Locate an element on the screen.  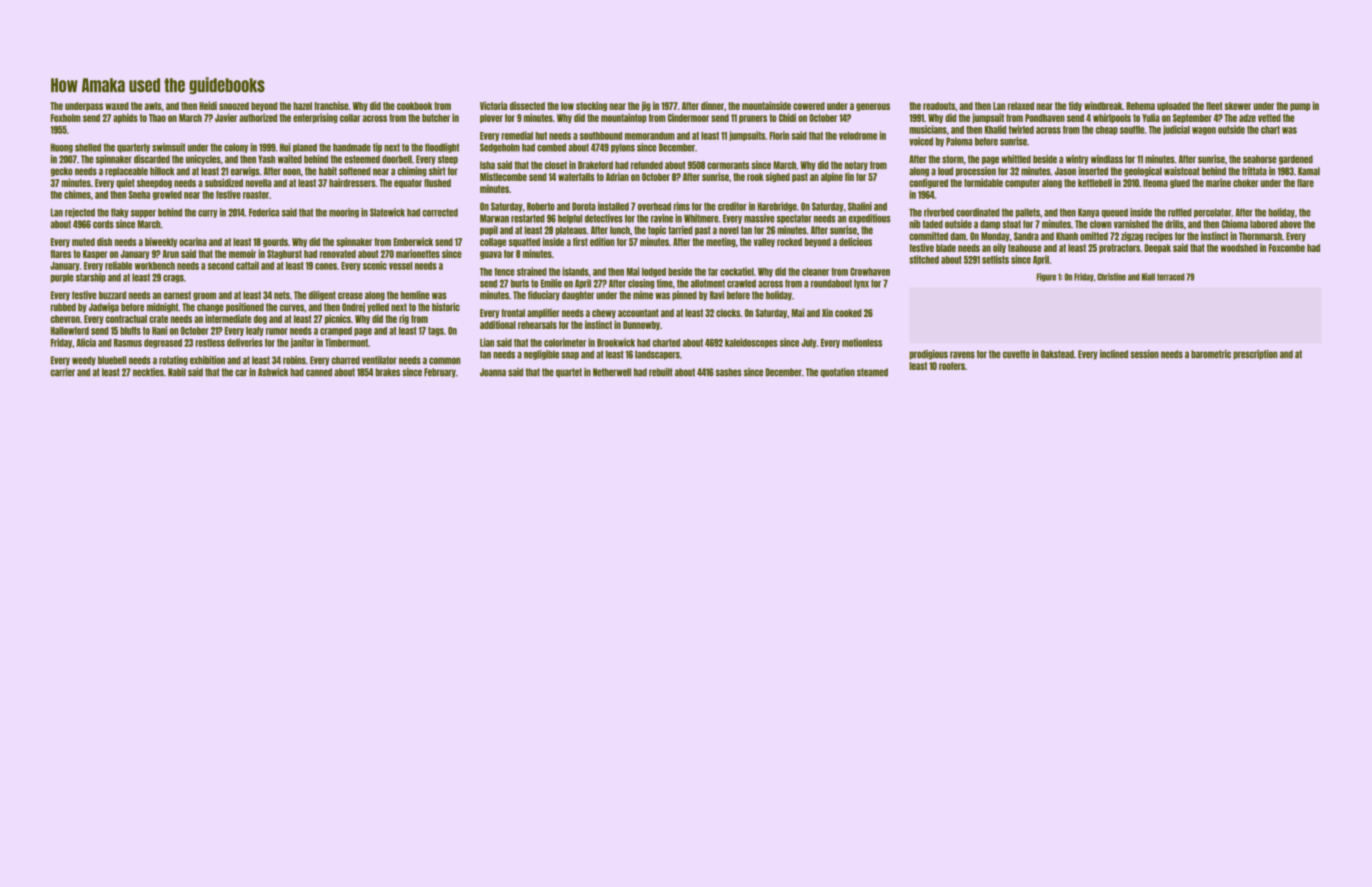
cockatiel is located at coordinates (737, 271).
